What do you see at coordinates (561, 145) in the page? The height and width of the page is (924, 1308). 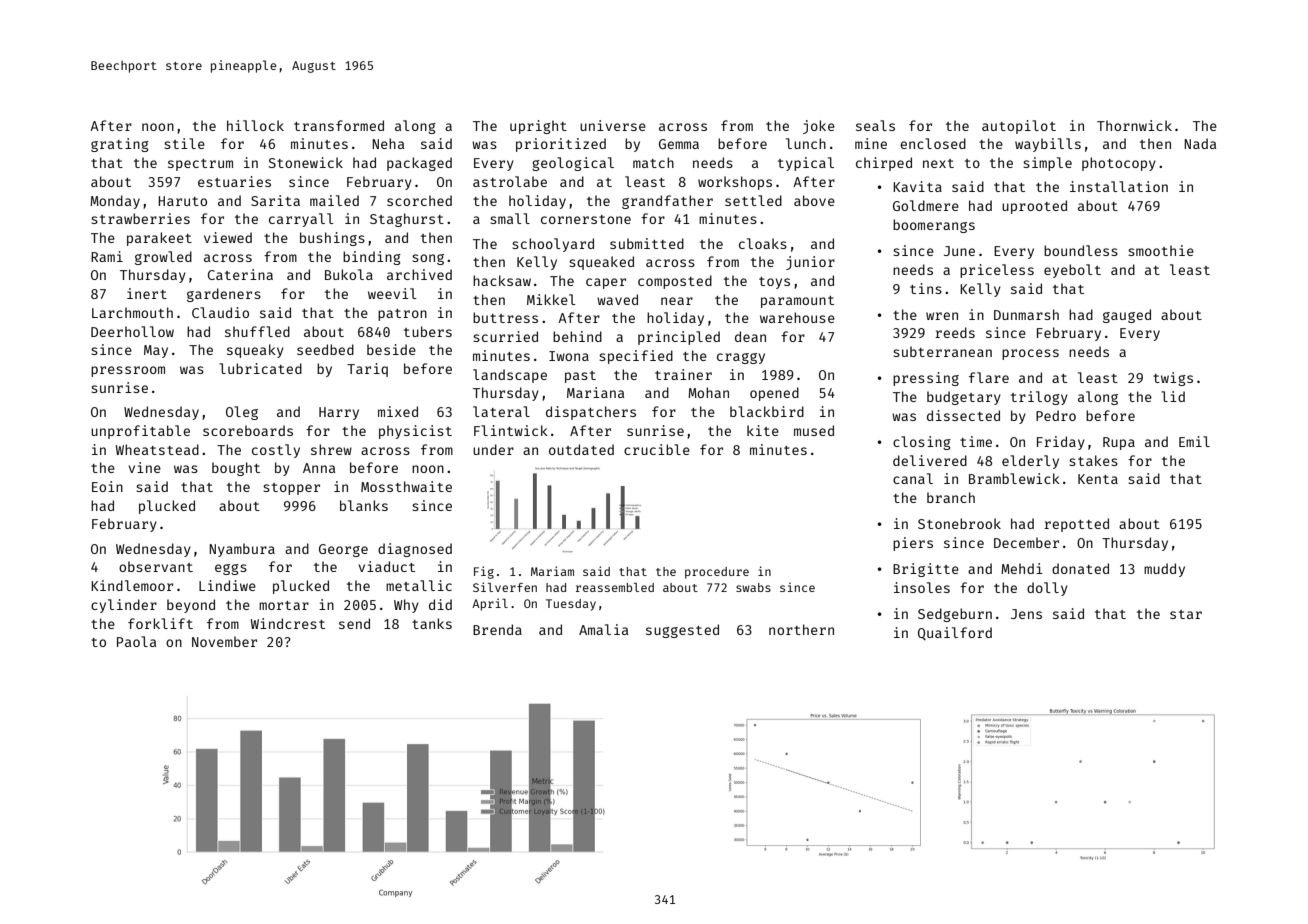 I see `prioritized` at bounding box center [561, 145].
